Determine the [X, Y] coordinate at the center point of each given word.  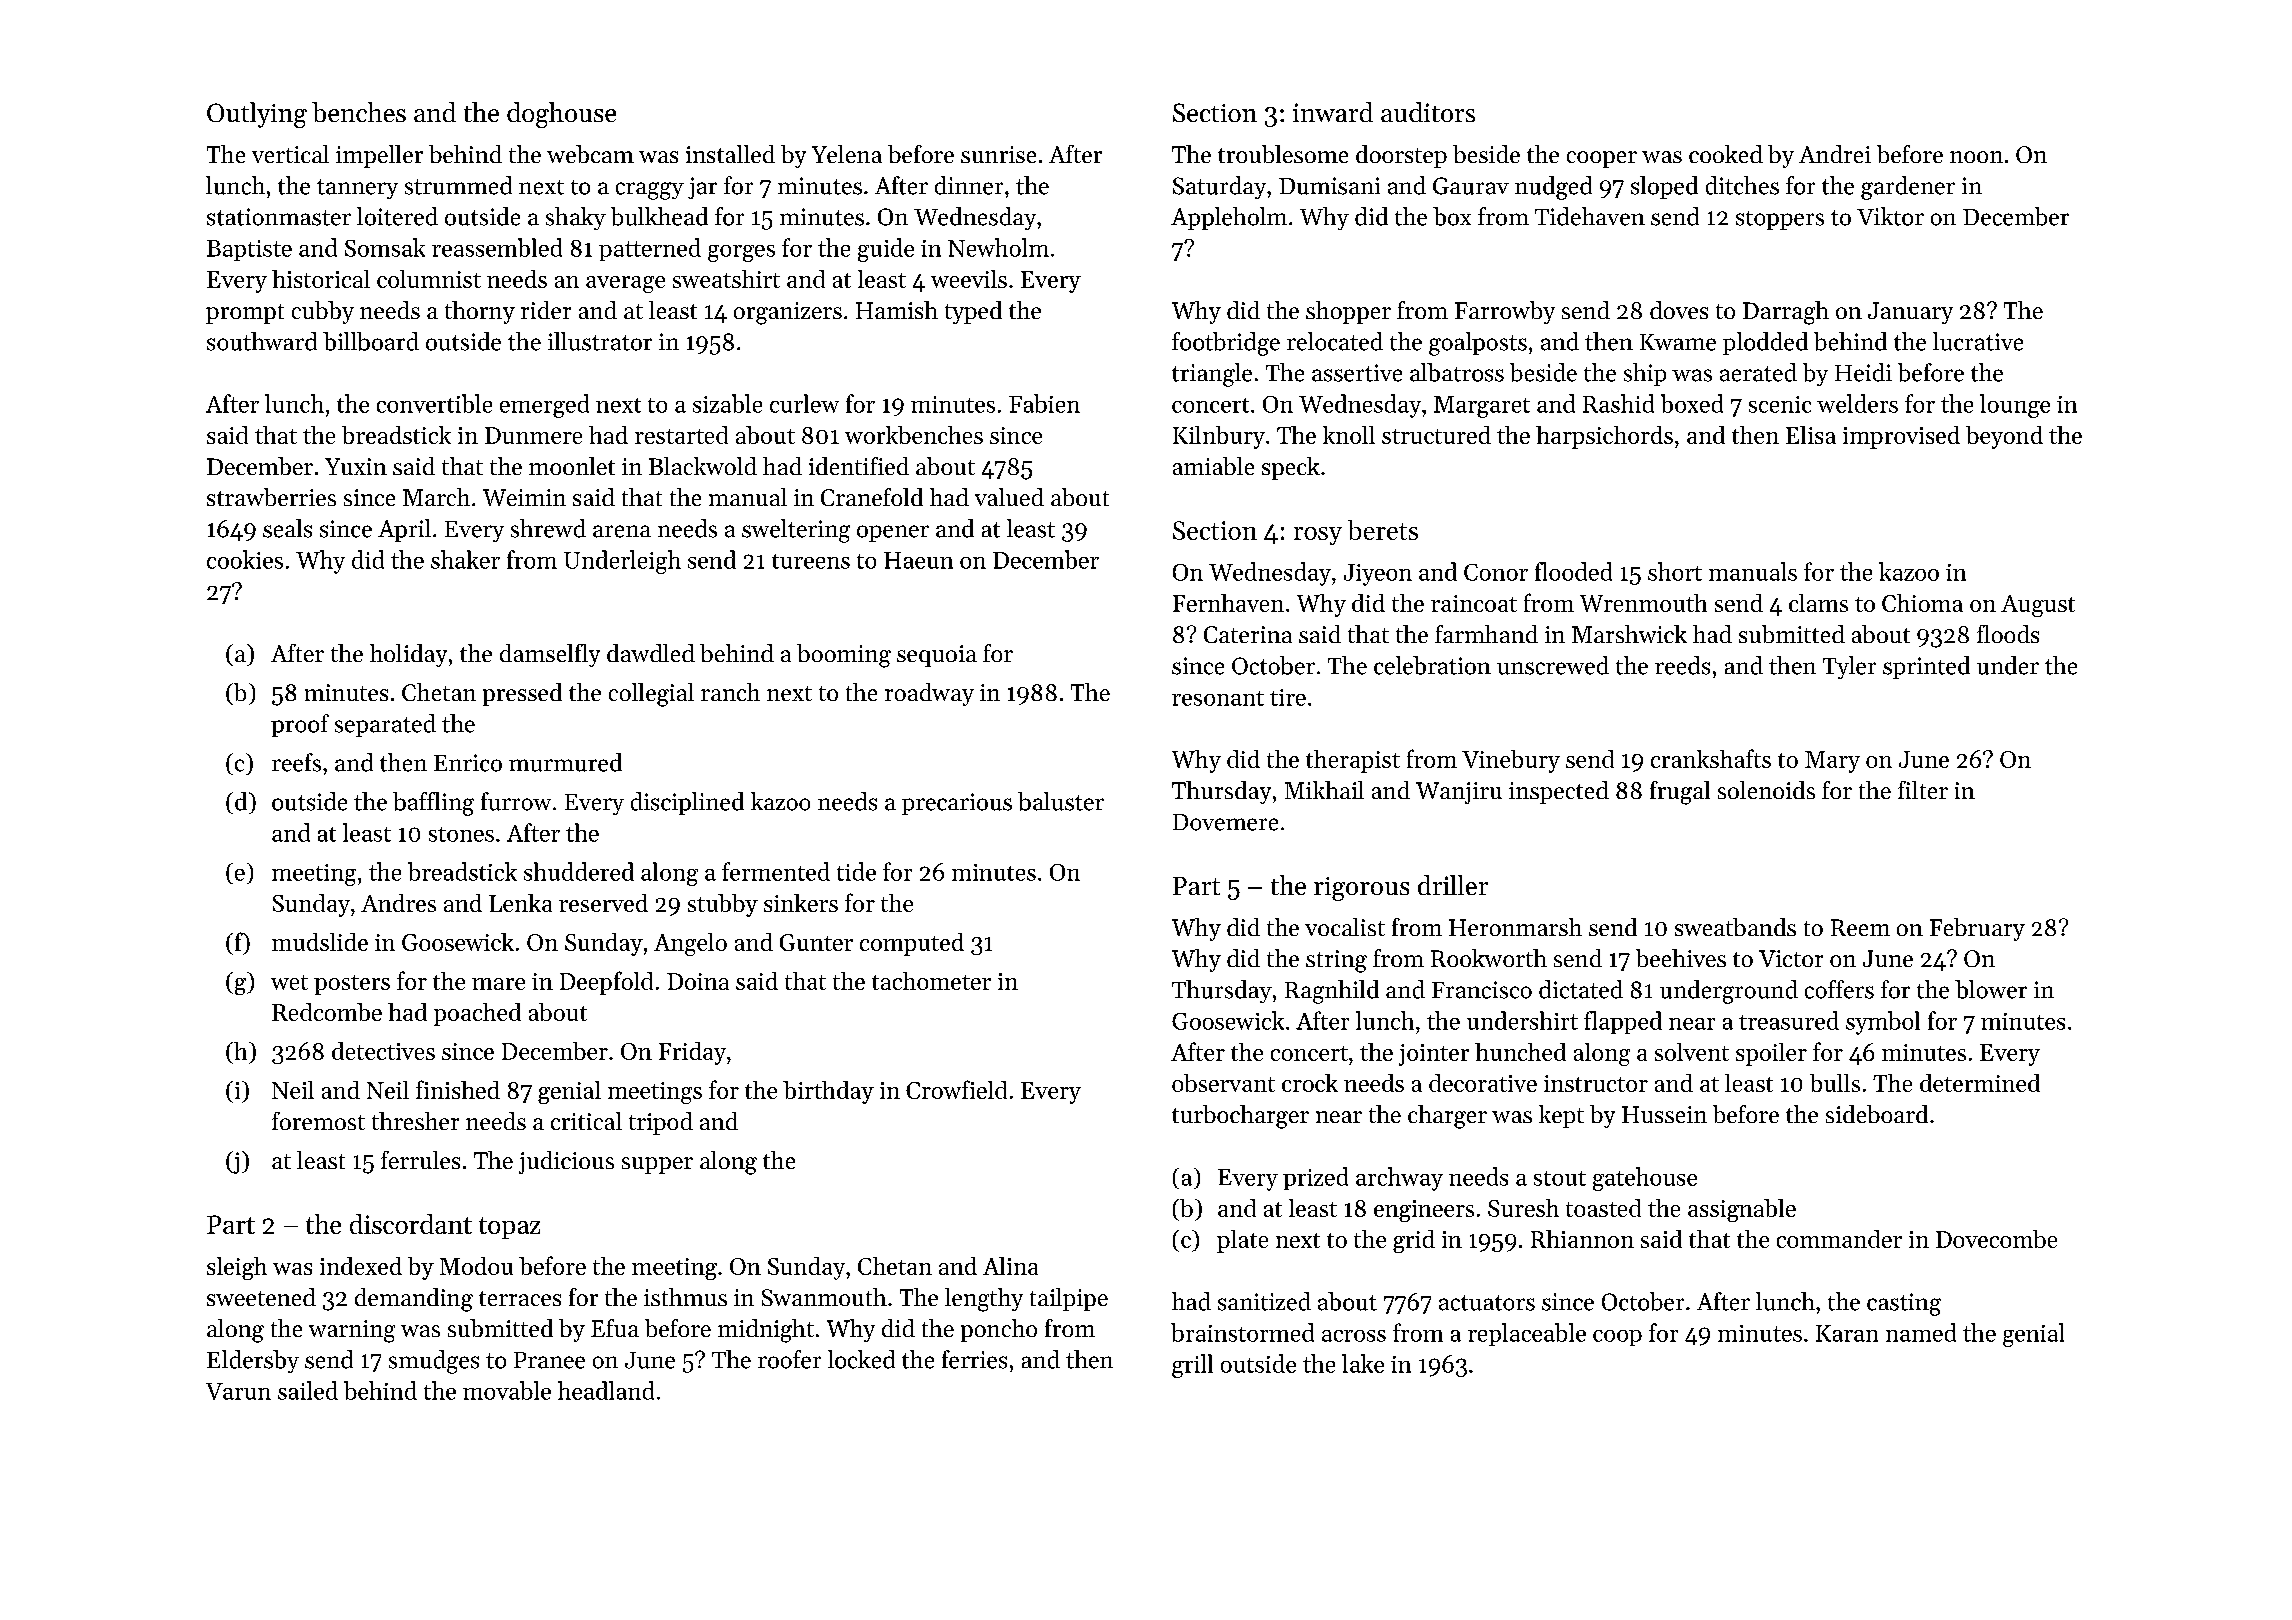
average [625, 284]
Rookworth [1489, 958]
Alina [1010, 1266]
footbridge [1226, 344]
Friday [692, 1053]
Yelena [847, 154]
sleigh [237, 1268]
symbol [1883, 1023]
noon [1976, 157]
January [1910, 313]
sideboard [1877, 1114]
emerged [544, 406]
